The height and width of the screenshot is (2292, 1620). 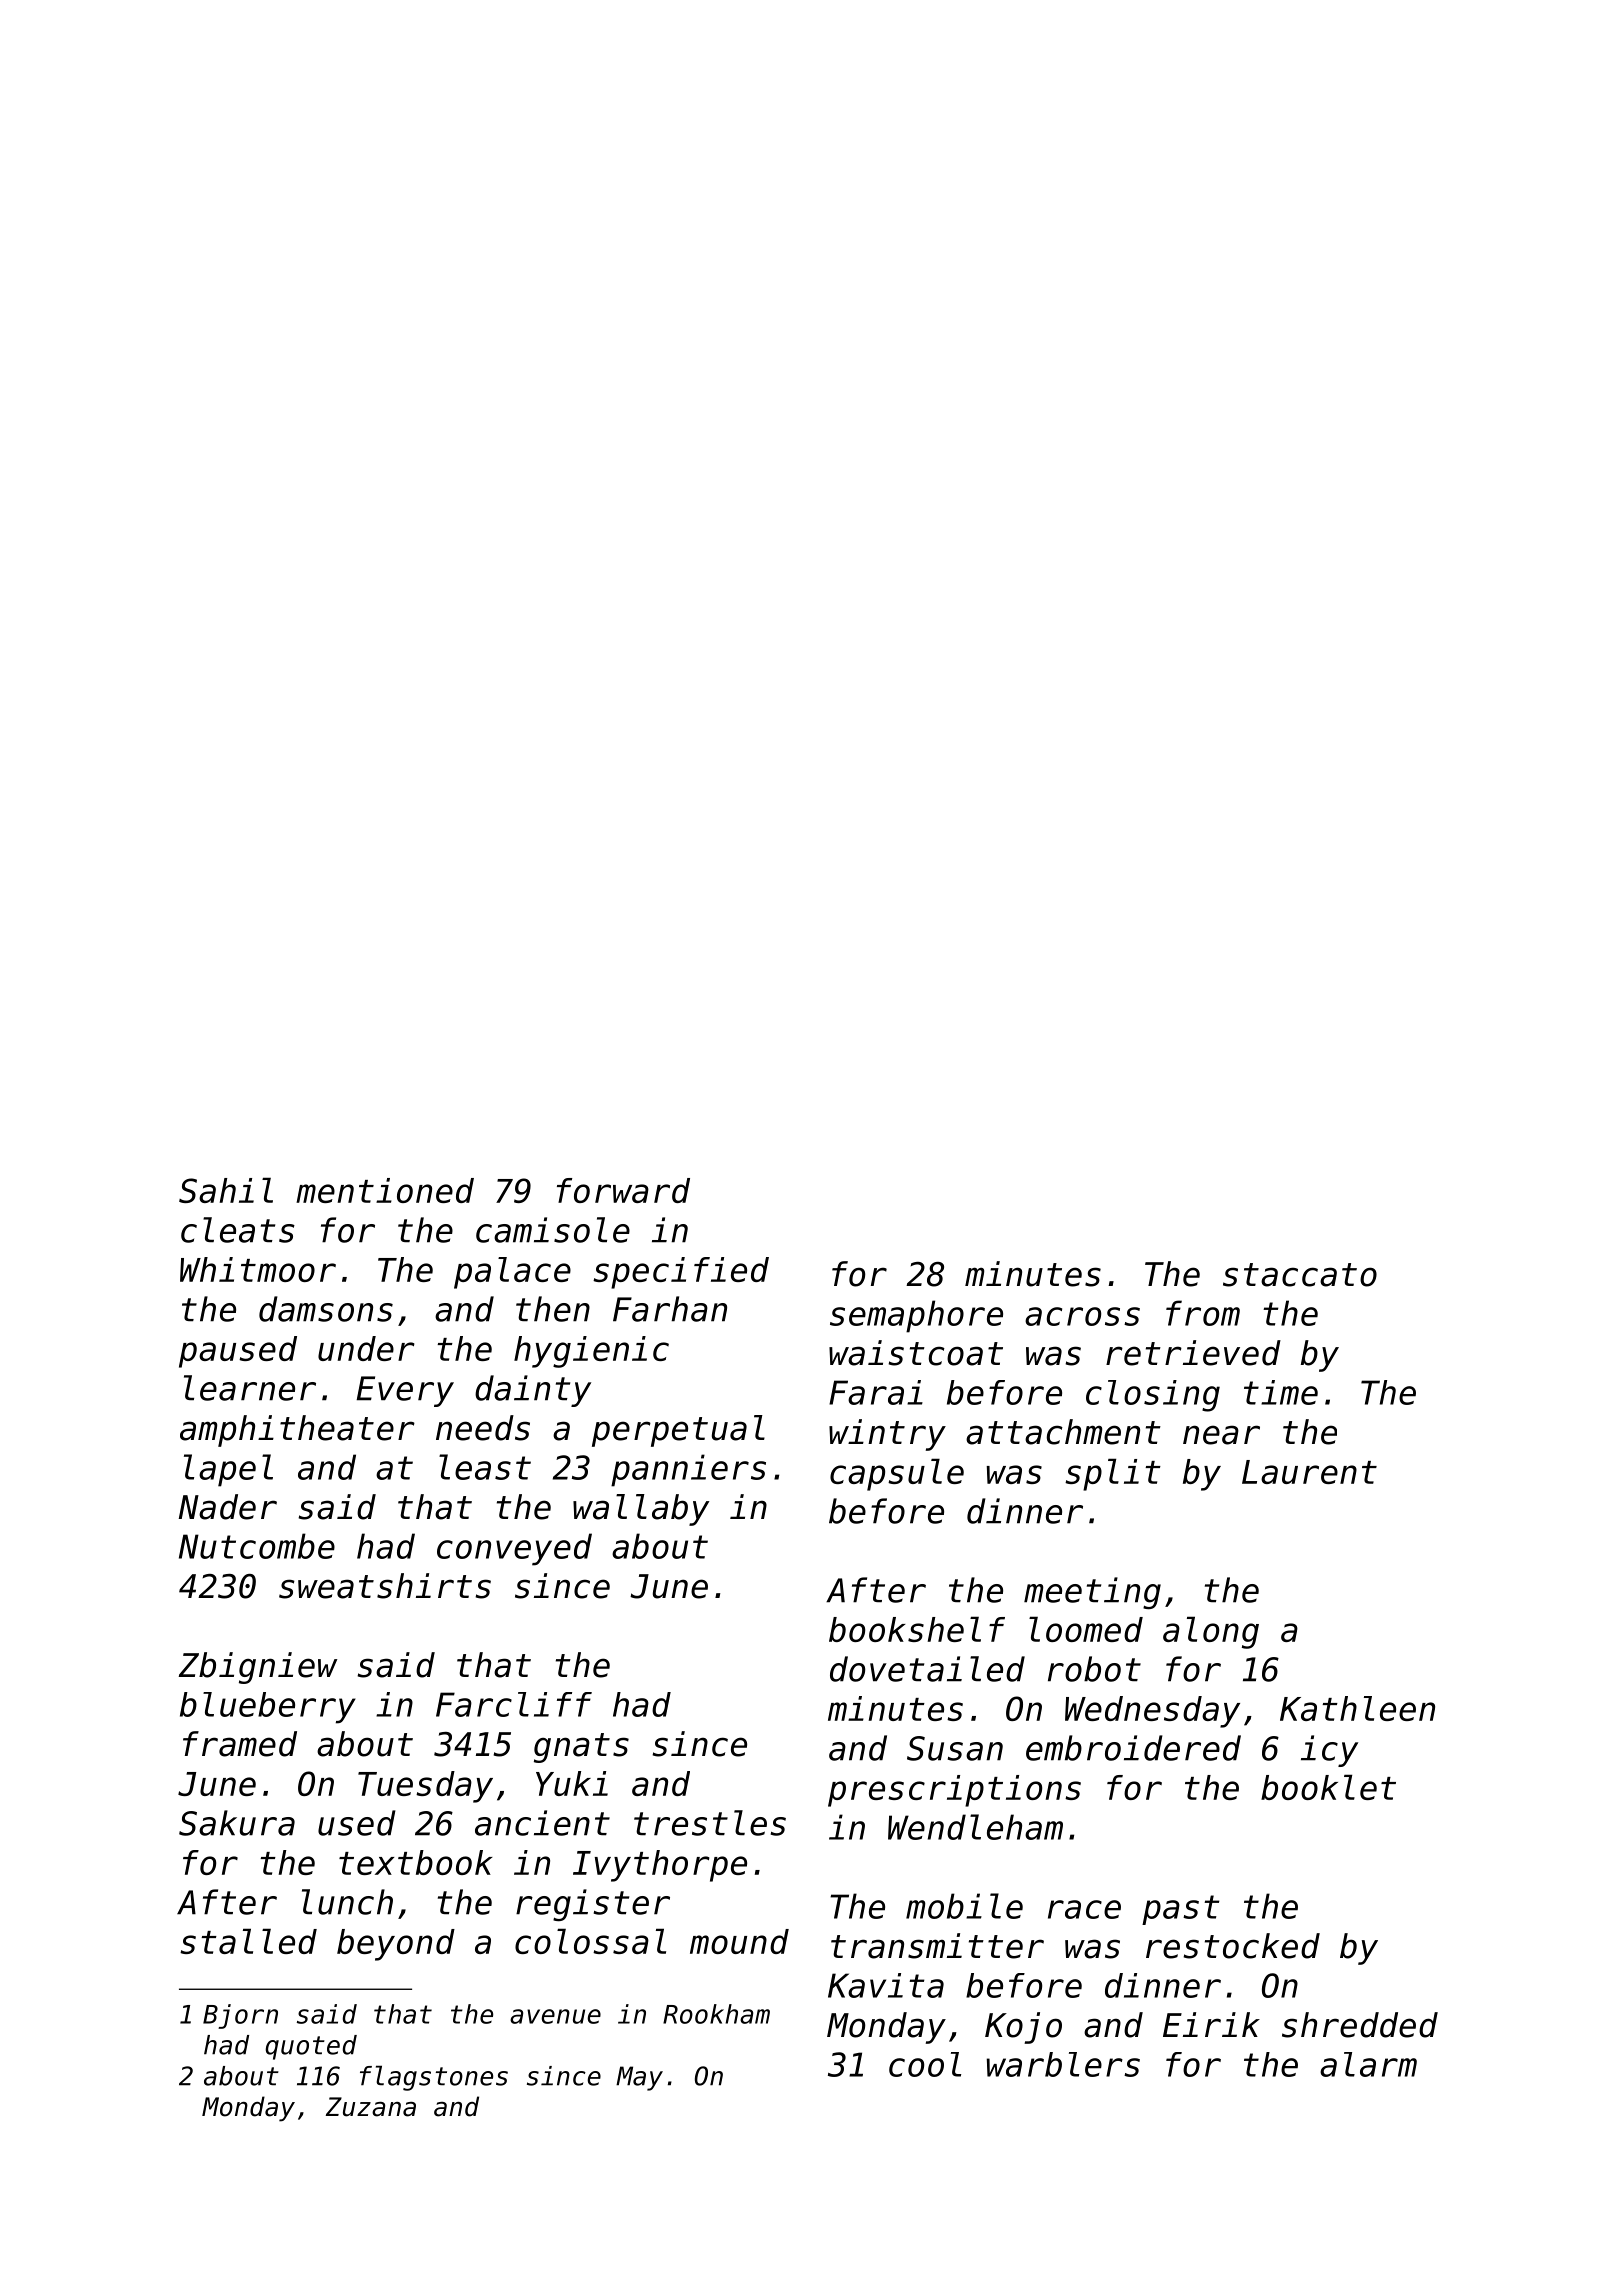 I want to click on Bjorn, so click(x=240, y=2016).
